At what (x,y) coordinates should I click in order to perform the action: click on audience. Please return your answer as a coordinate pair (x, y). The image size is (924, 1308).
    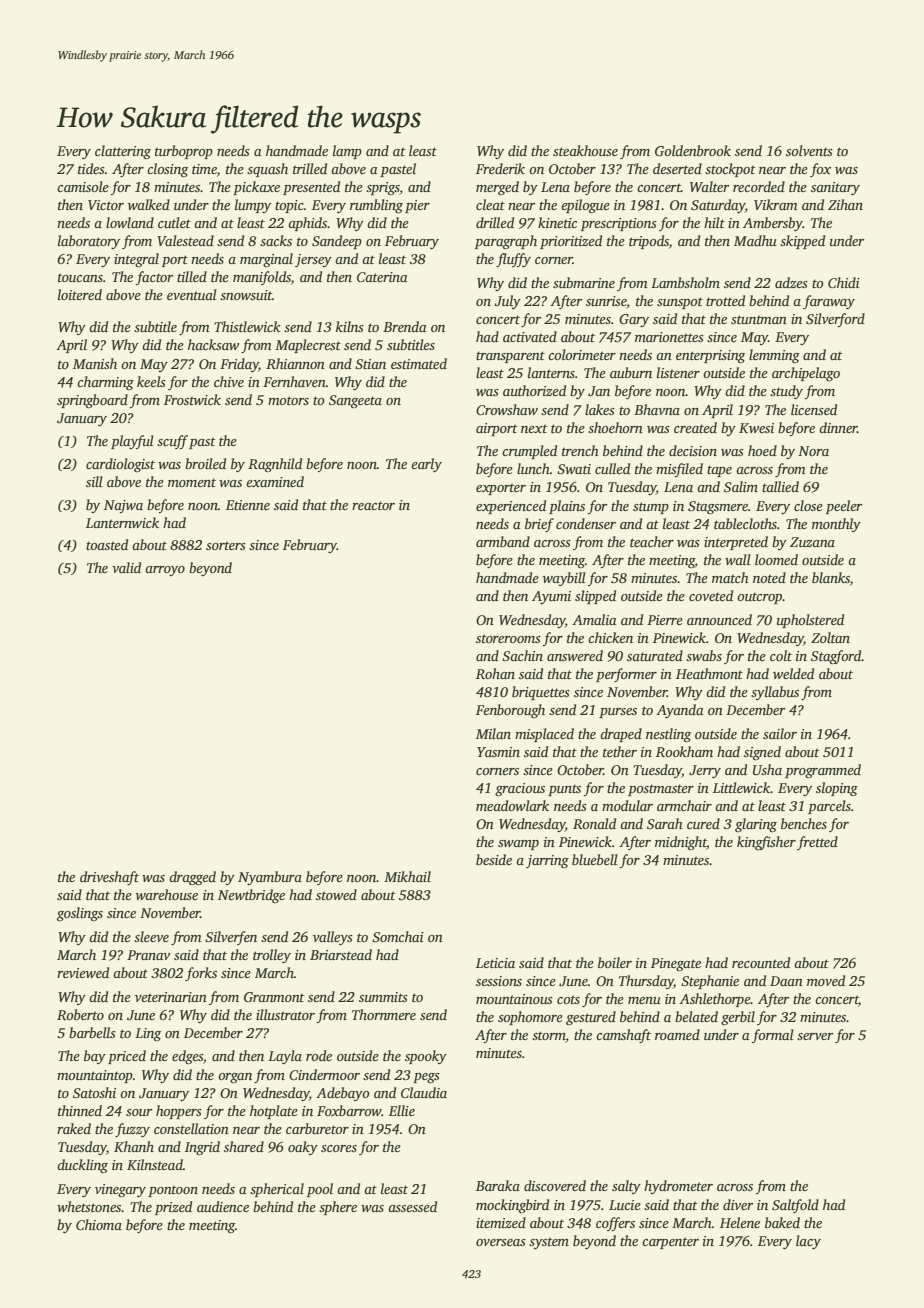
    Looking at the image, I should click on (223, 1206).
